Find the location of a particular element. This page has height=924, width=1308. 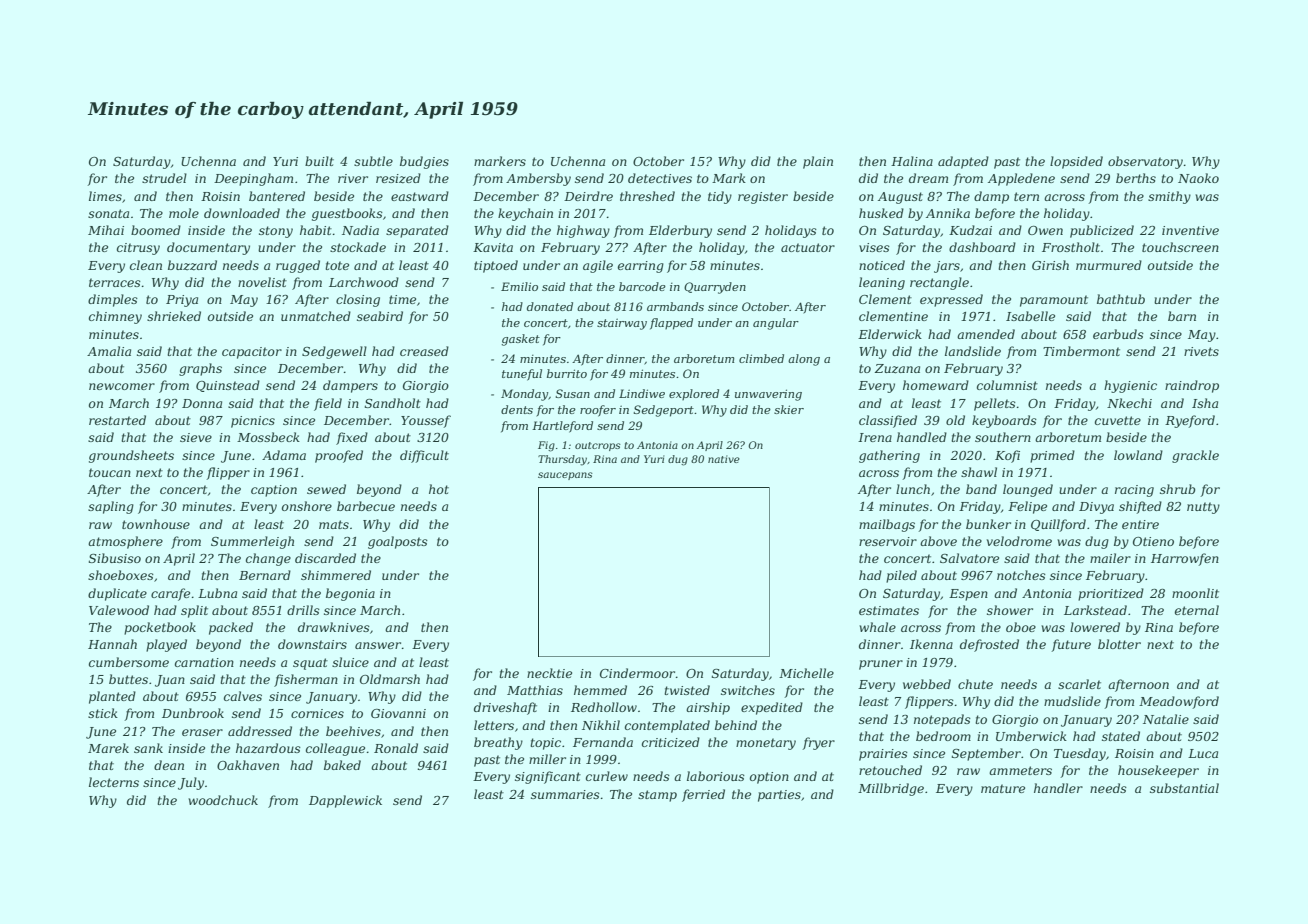

summaries is located at coordinates (565, 794).
